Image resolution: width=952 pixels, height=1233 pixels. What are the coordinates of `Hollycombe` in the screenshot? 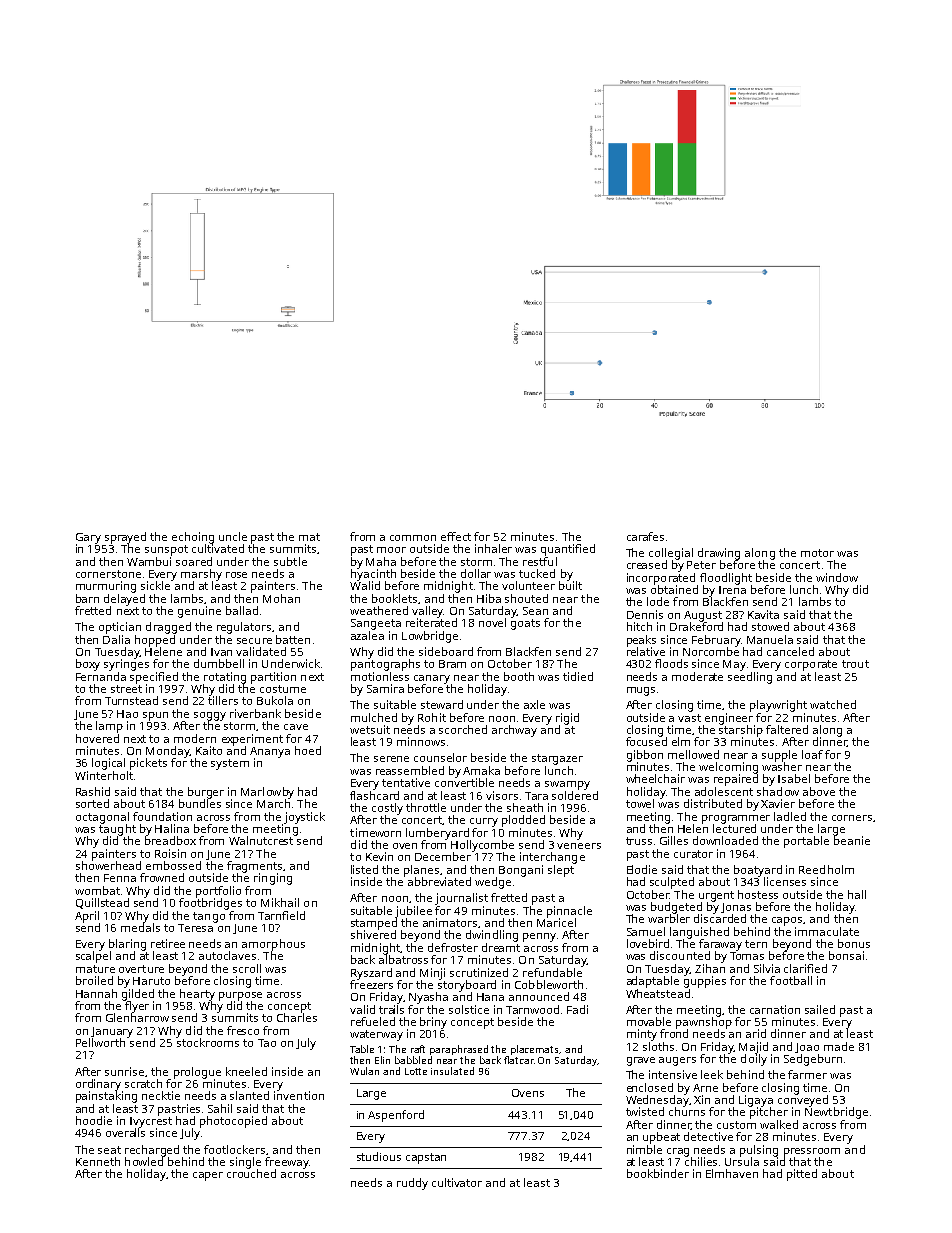 It's located at (482, 846).
